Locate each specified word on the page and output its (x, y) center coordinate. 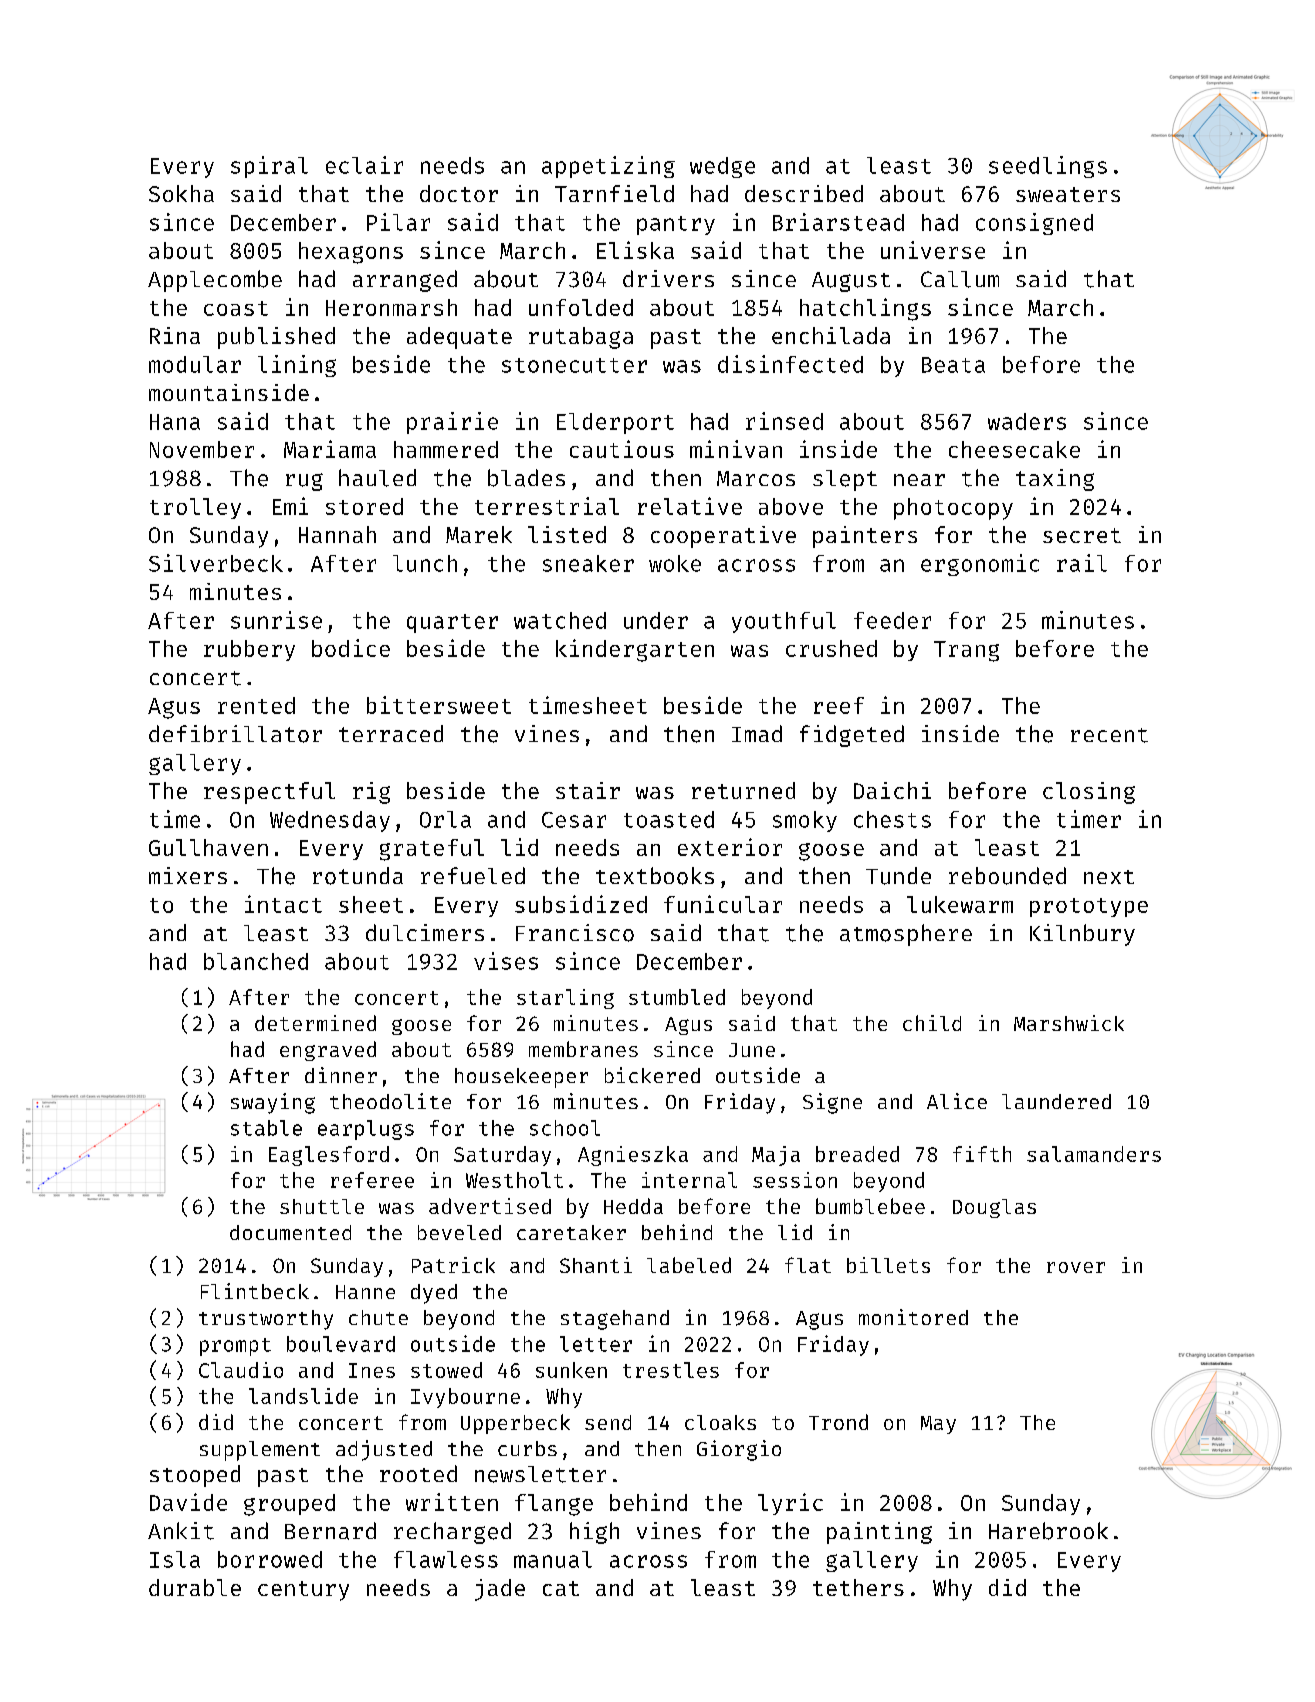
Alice (957, 1101)
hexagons (351, 253)
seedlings (1048, 167)
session (795, 1180)
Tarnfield (614, 193)
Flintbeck (255, 1291)
